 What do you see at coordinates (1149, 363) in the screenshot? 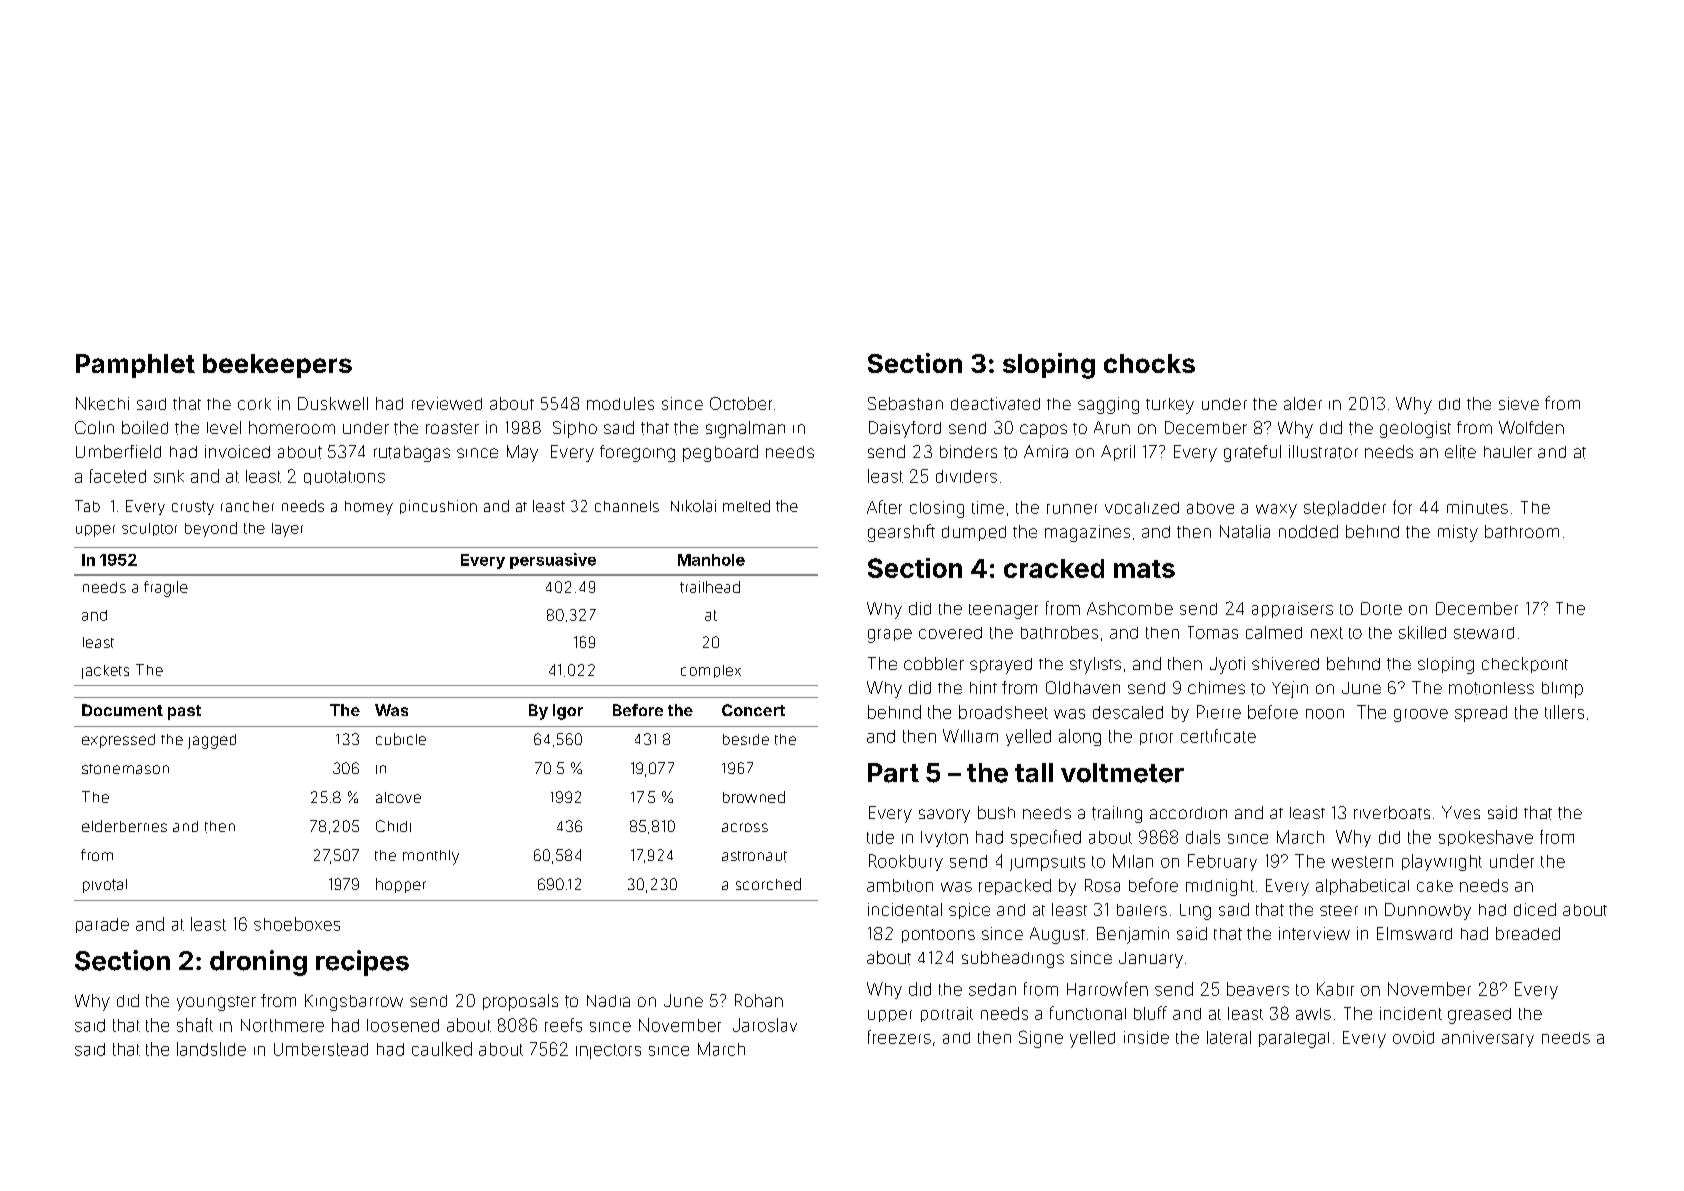
I see `chocks` at bounding box center [1149, 363].
